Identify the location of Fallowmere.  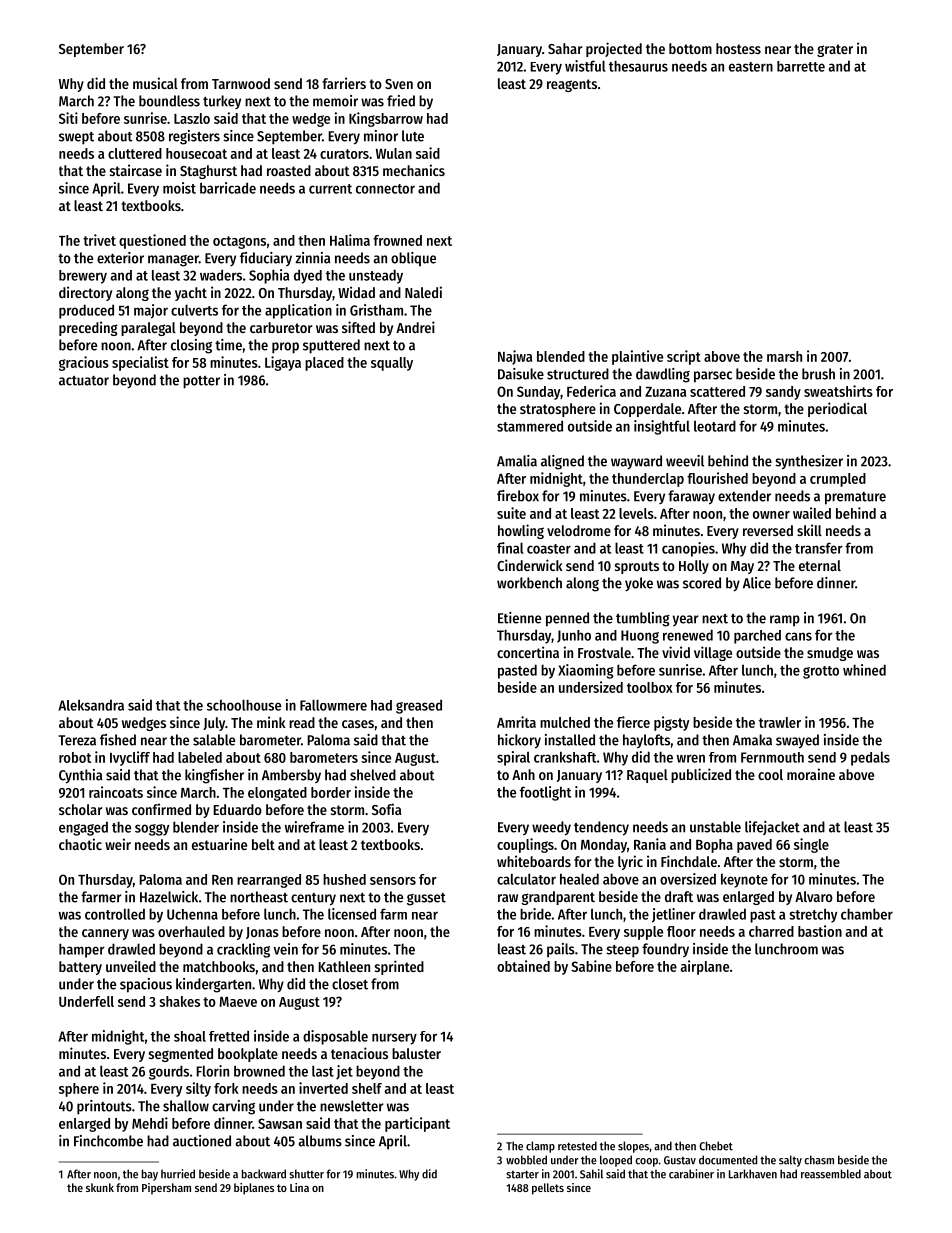
(333, 705).
